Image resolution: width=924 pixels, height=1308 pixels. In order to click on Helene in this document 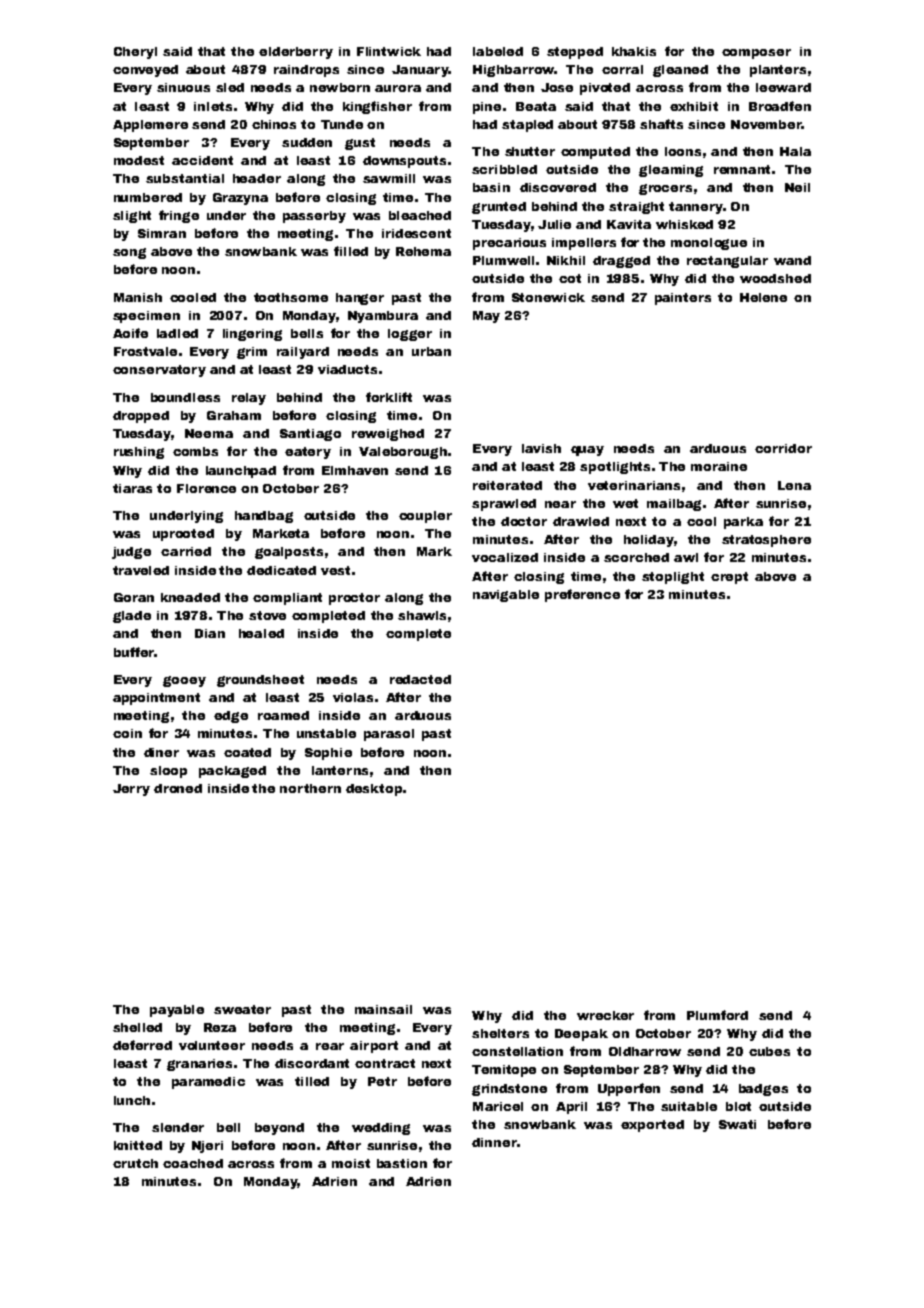, I will do `click(763, 297)`.
